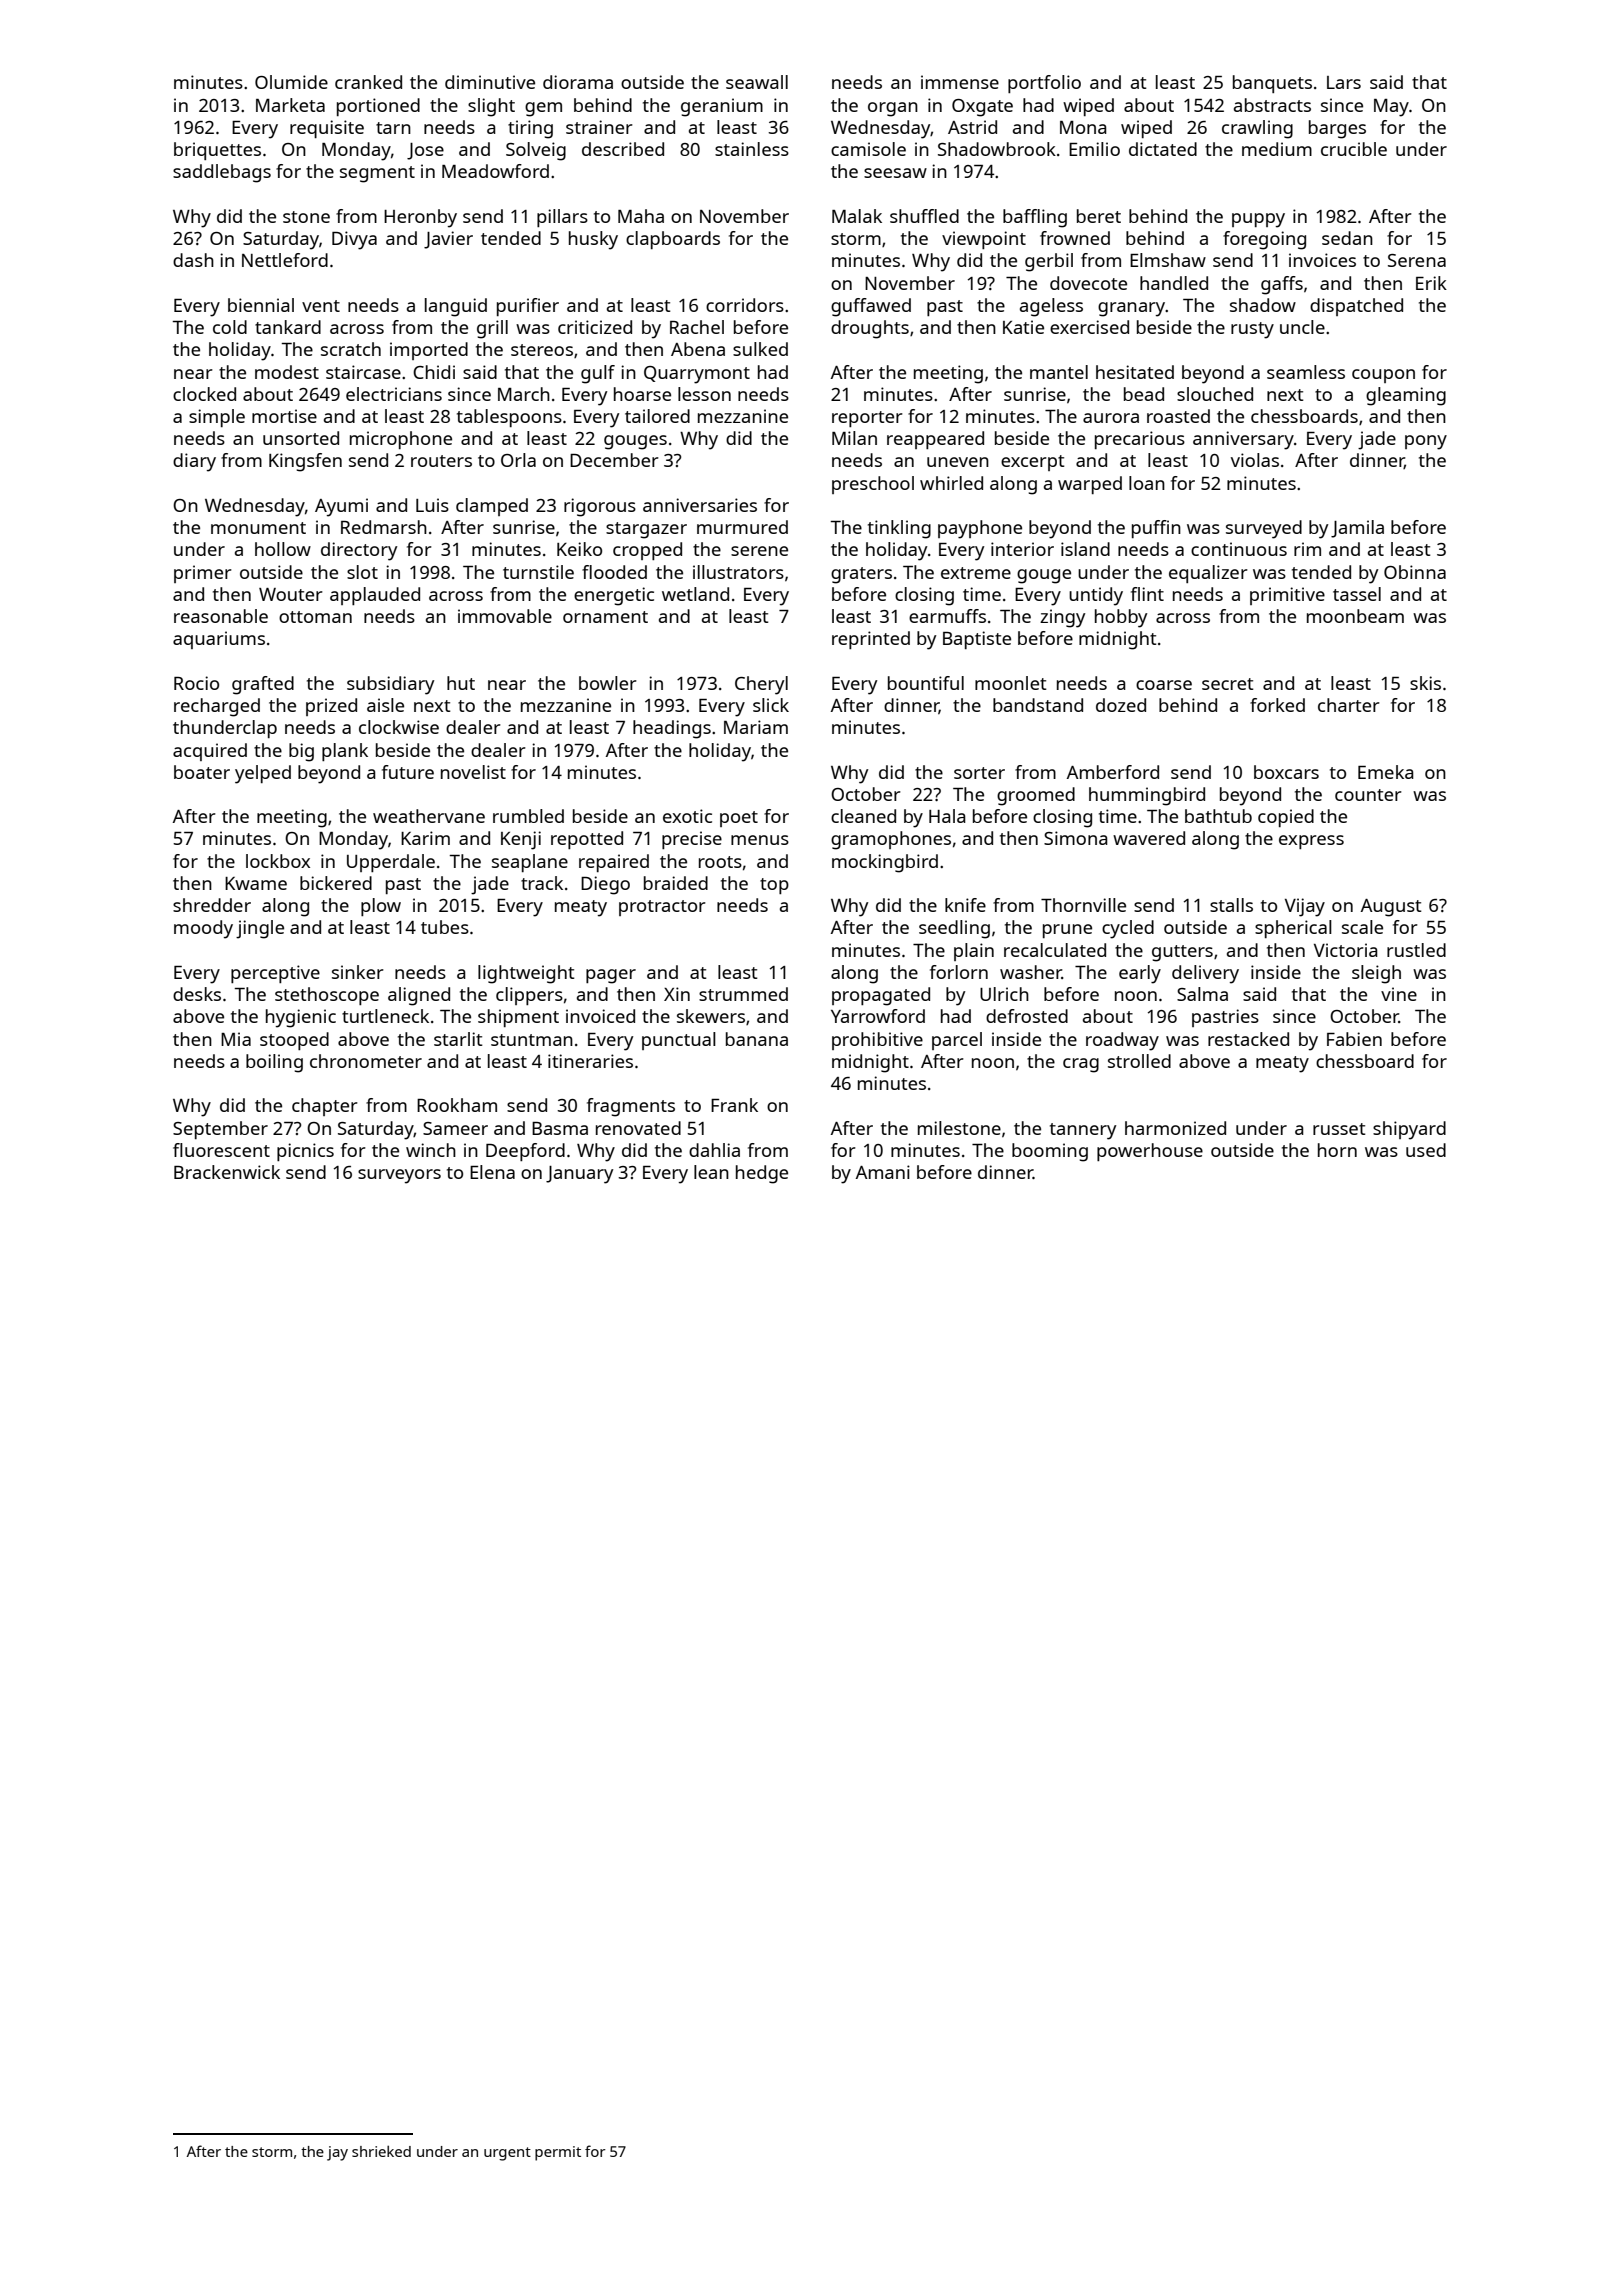  What do you see at coordinates (1391, 108) in the screenshot?
I see `May` at bounding box center [1391, 108].
